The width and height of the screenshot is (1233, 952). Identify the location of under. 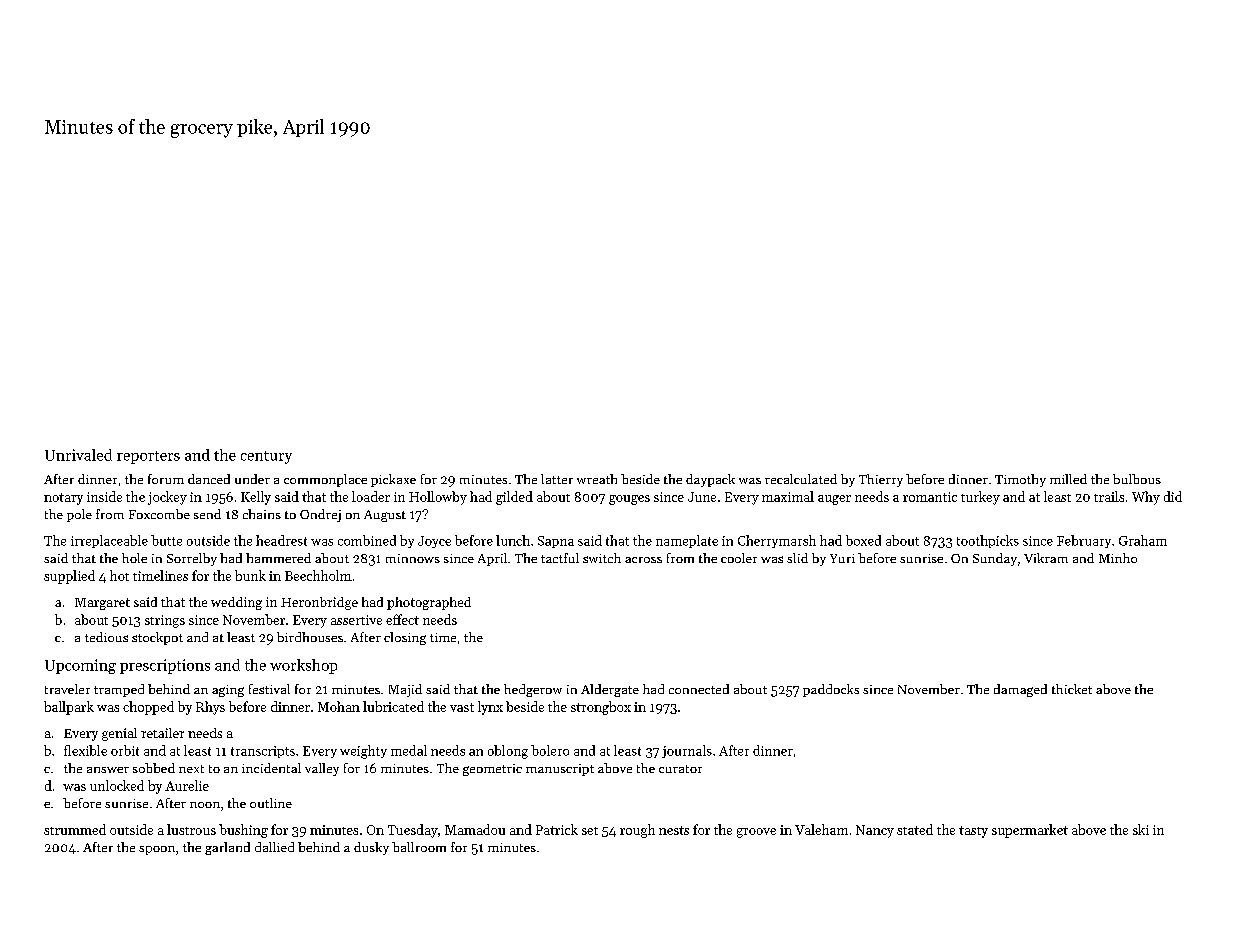
(252, 479).
